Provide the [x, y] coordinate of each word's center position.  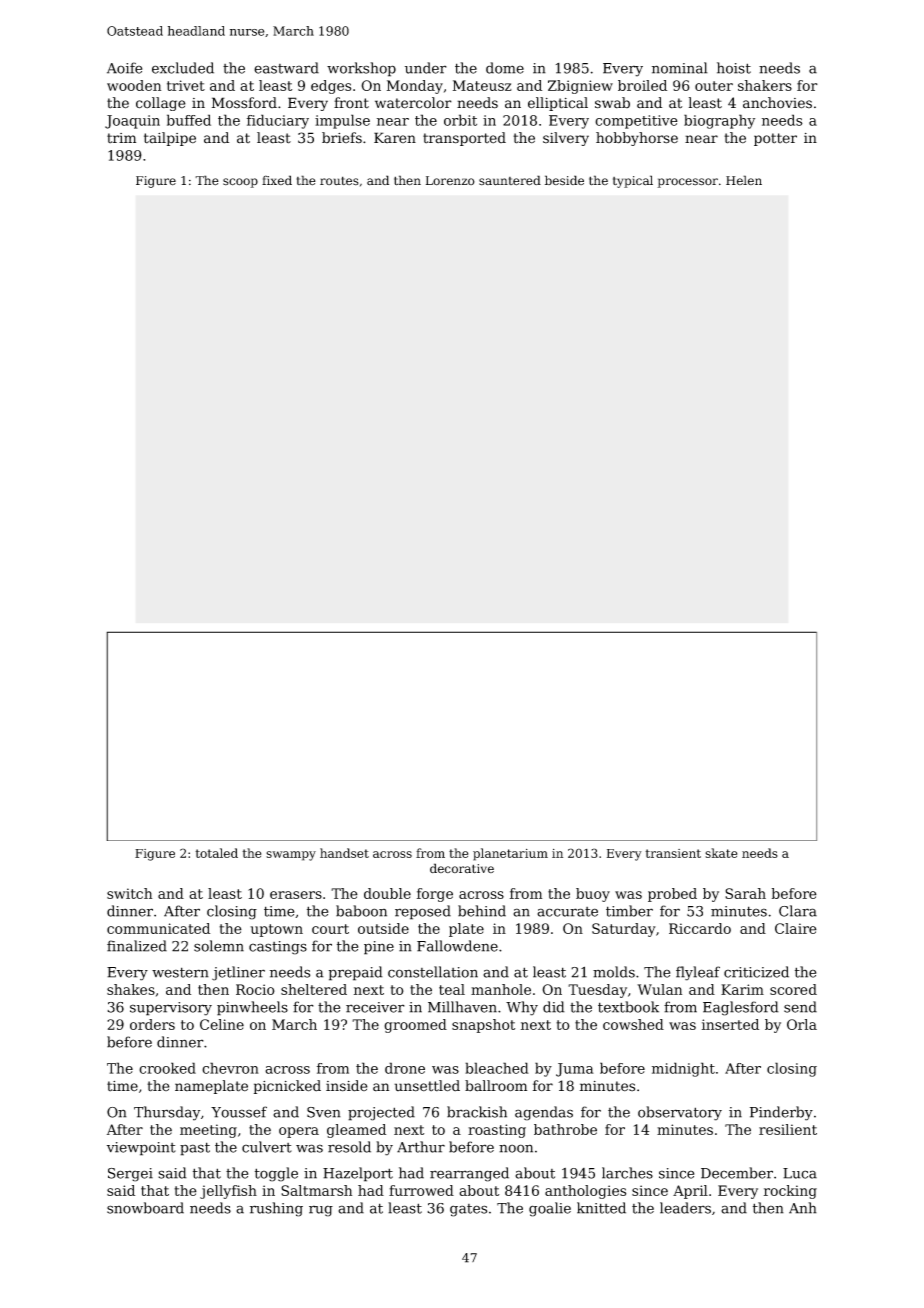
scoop [240, 183]
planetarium [510, 854]
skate [721, 853]
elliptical [558, 104]
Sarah [745, 893]
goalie [550, 1209]
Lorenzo [450, 181]
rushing [276, 1209]
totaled [216, 853]
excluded [183, 68]
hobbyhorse [637, 139]
